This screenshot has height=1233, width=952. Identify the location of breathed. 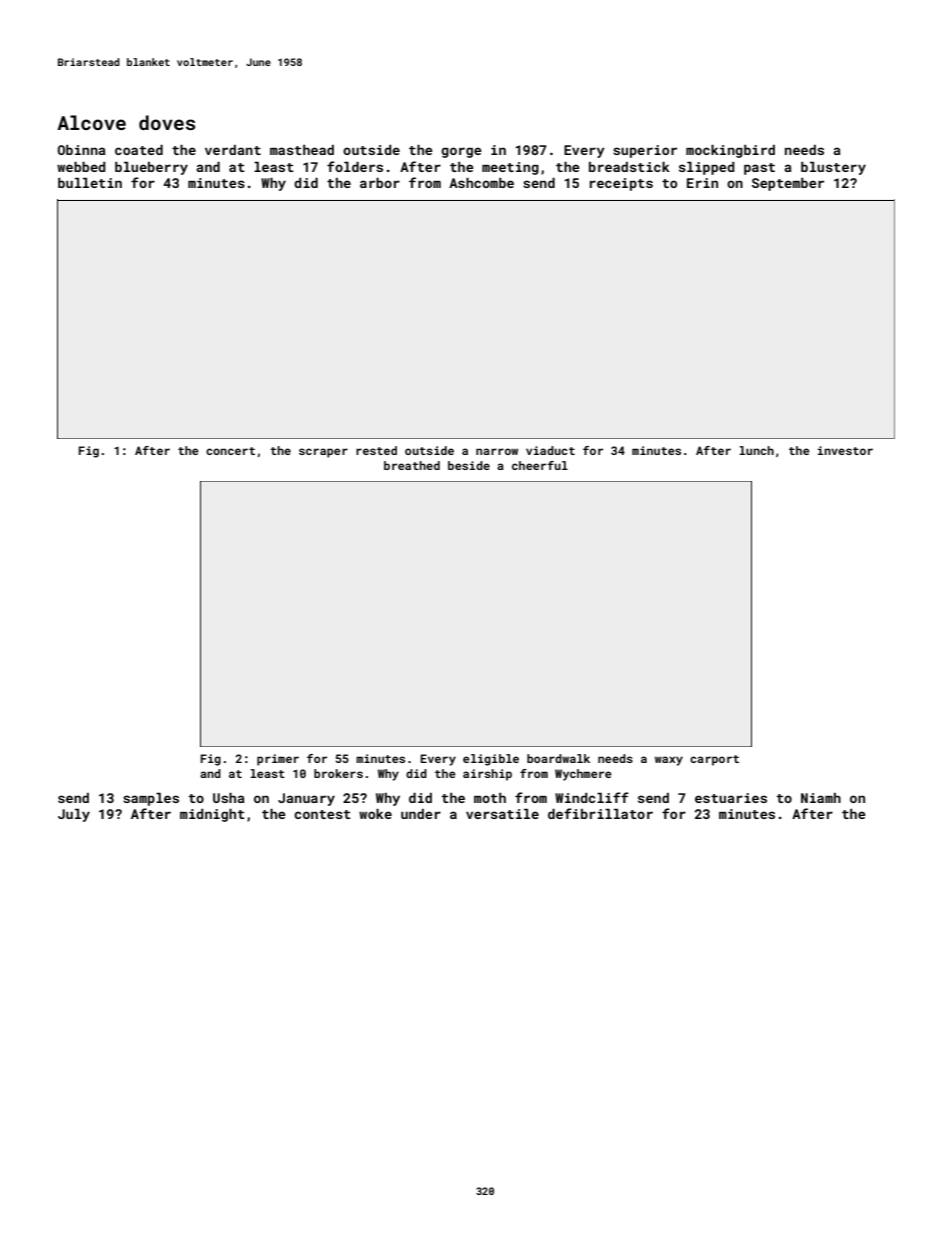
(412, 465).
